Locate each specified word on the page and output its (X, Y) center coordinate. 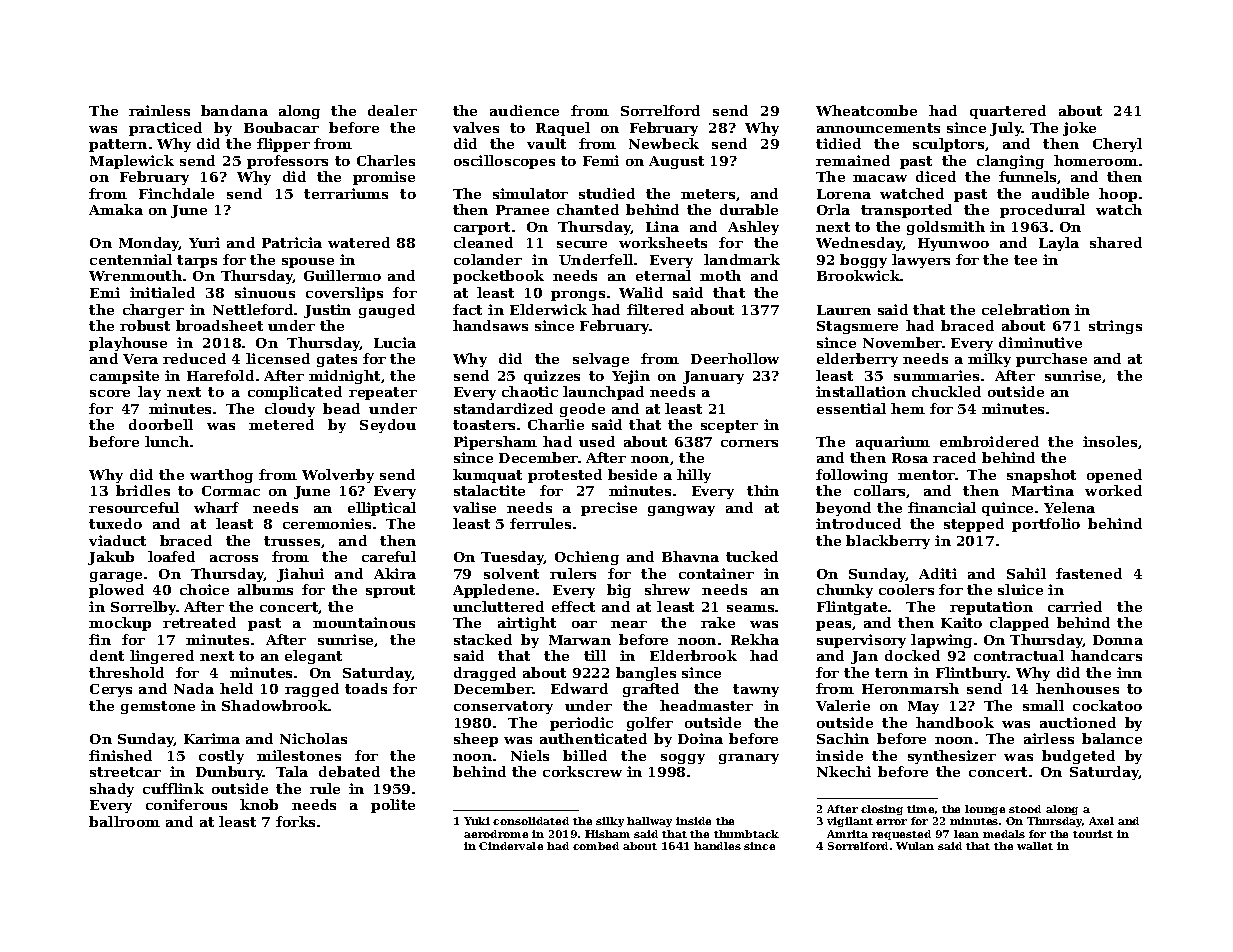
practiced (165, 129)
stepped (974, 525)
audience (524, 110)
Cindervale (511, 846)
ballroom (124, 821)
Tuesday (513, 558)
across (234, 558)
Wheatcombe (866, 110)
